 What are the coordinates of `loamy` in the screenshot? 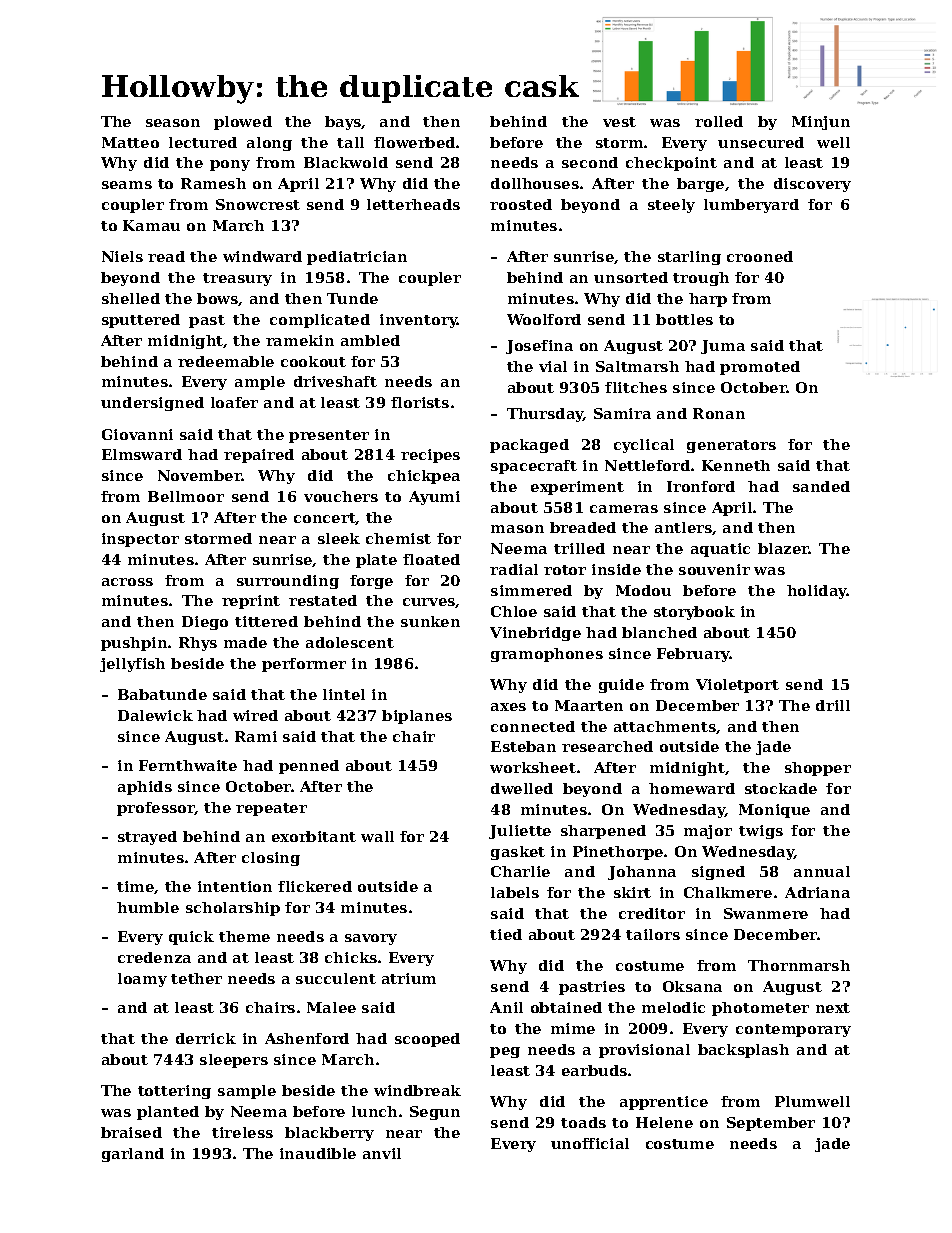 It's located at (142, 980).
